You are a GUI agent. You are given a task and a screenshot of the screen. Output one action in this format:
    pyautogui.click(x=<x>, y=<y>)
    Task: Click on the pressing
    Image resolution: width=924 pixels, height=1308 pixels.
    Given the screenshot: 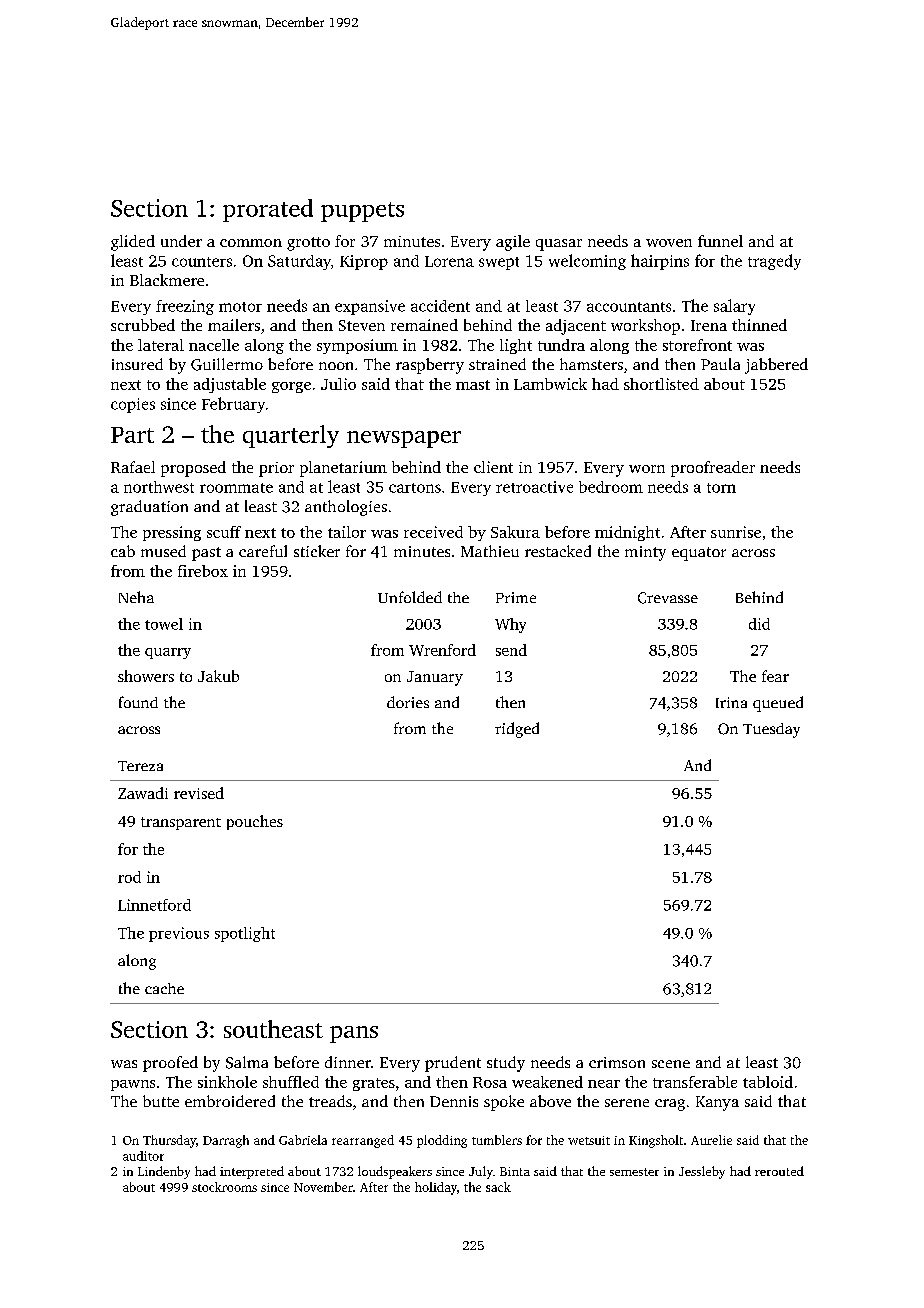 What is the action you would take?
    pyautogui.click(x=172, y=533)
